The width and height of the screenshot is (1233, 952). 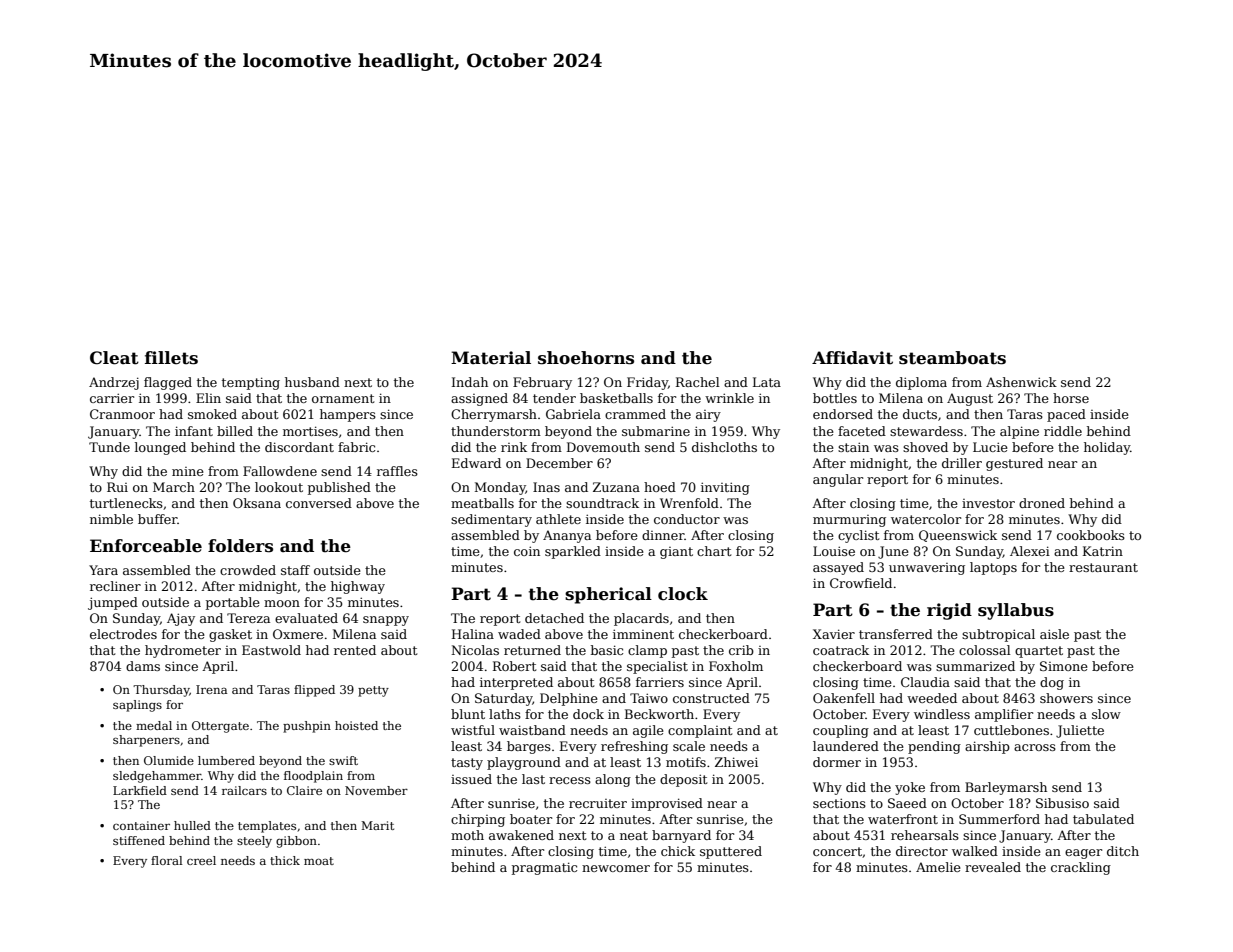 What do you see at coordinates (837, 851) in the screenshot?
I see `concert` at bounding box center [837, 851].
